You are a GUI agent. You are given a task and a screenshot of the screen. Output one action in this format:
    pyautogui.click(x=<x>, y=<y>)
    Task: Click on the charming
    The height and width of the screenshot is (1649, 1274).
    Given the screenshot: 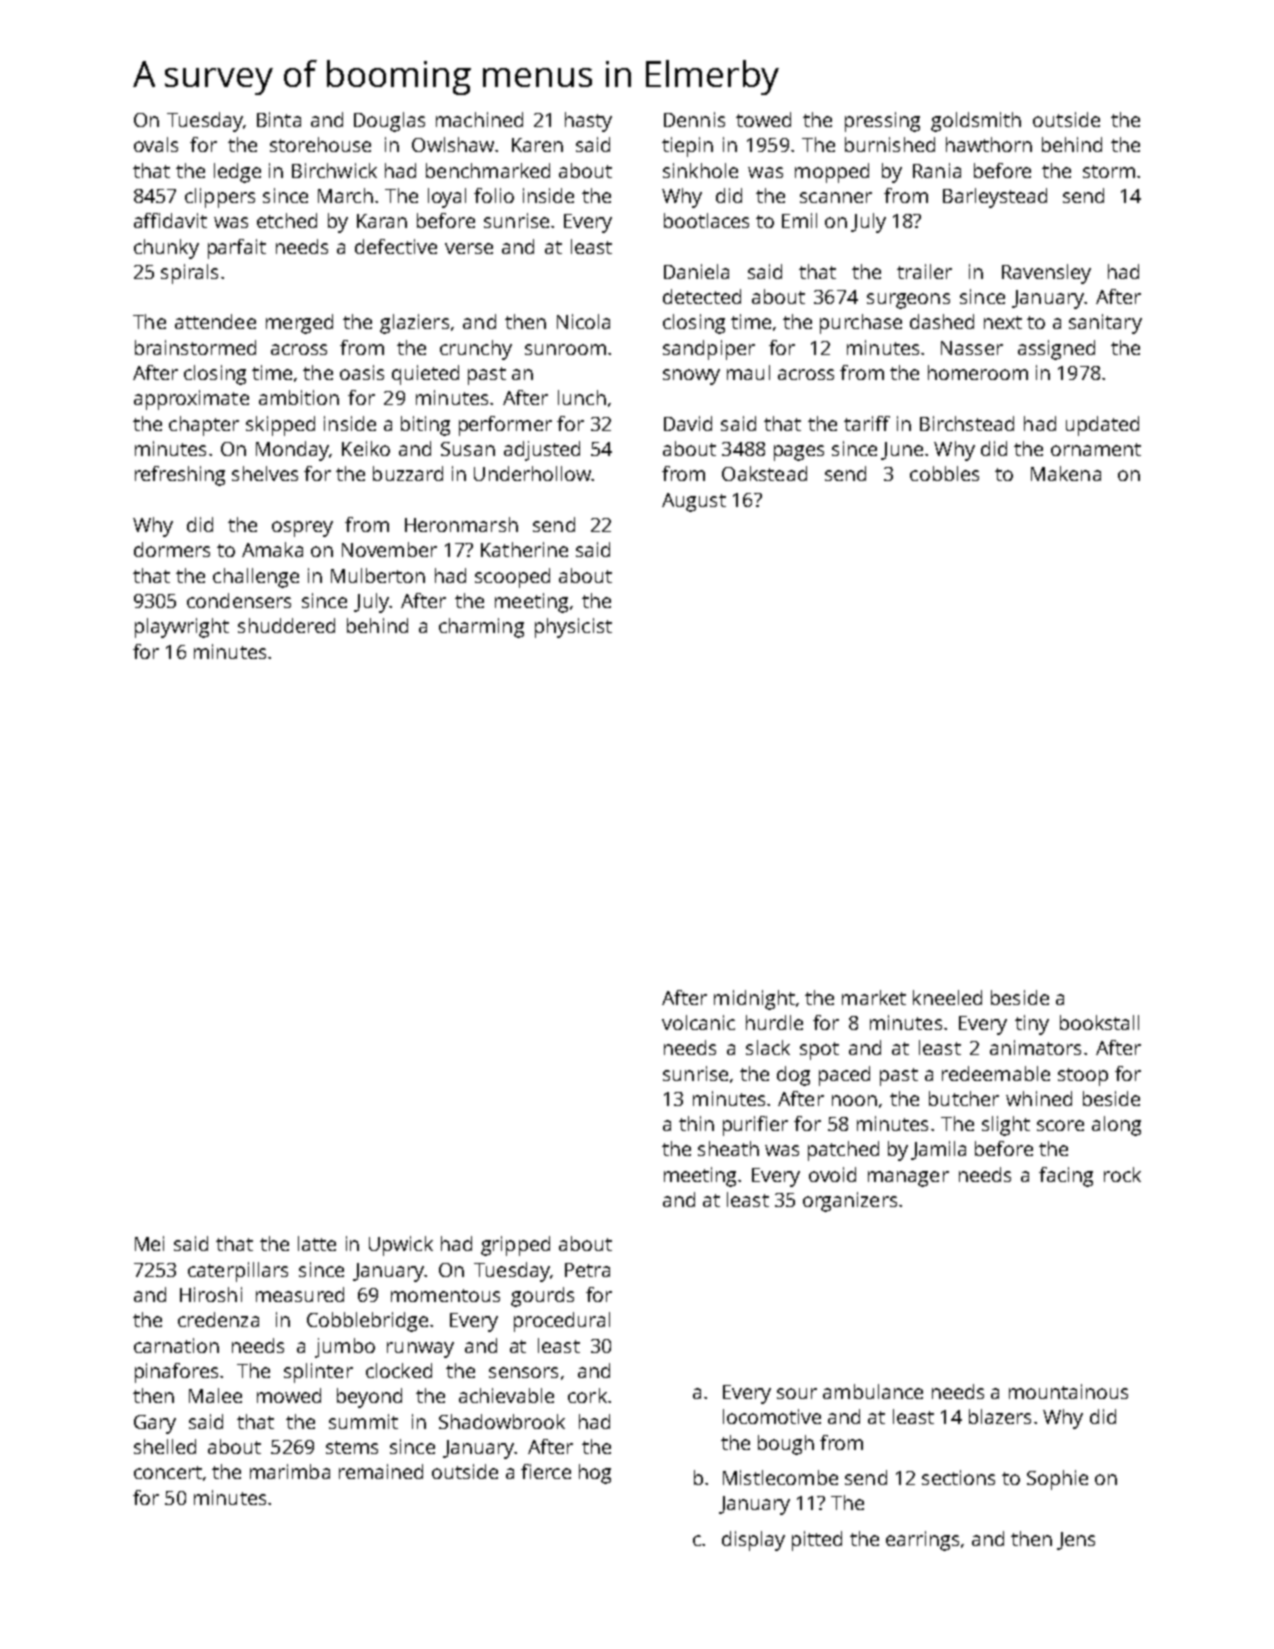 What is the action you would take?
    pyautogui.click(x=481, y=628)
